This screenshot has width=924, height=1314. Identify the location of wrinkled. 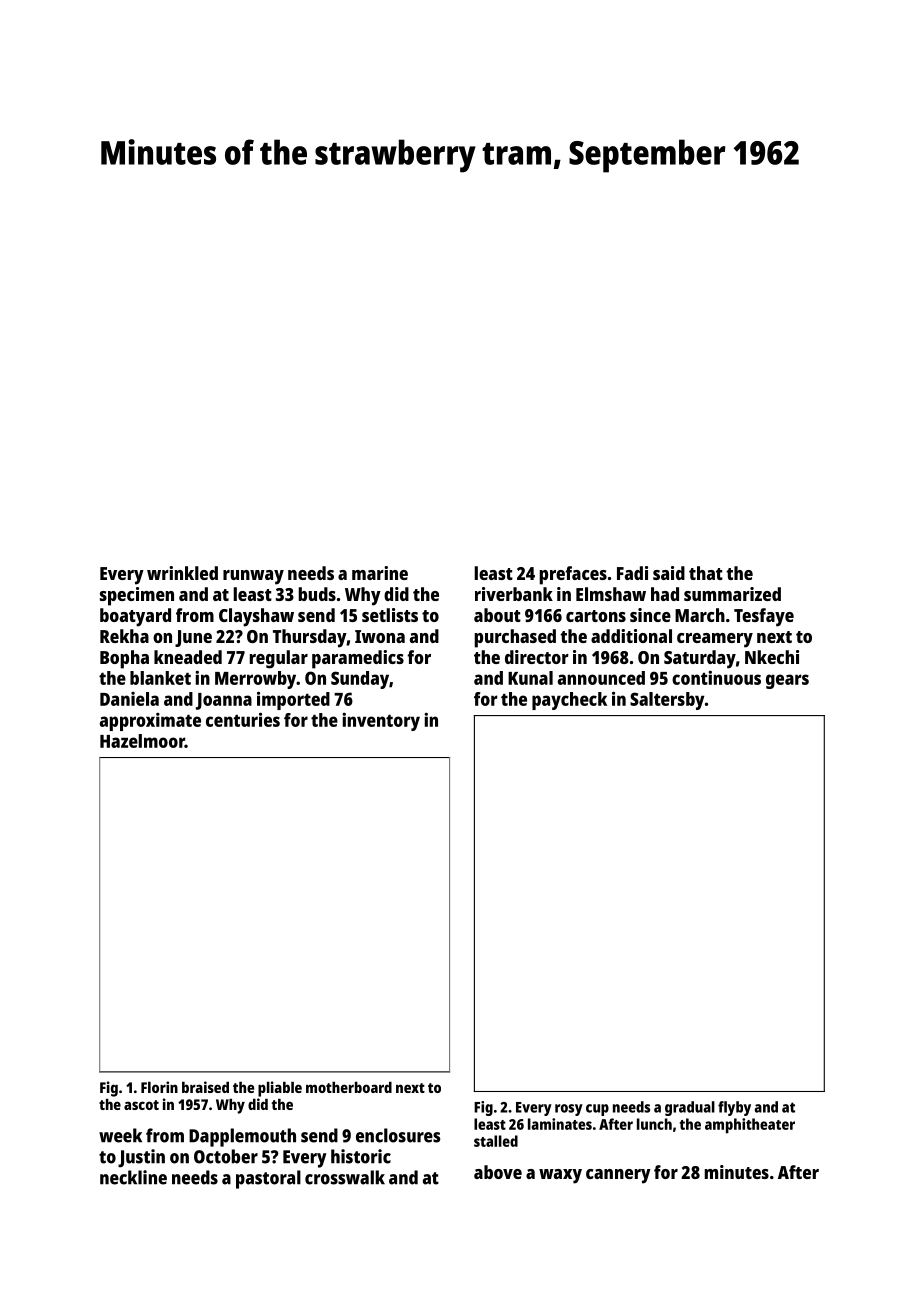
(182, 573).
